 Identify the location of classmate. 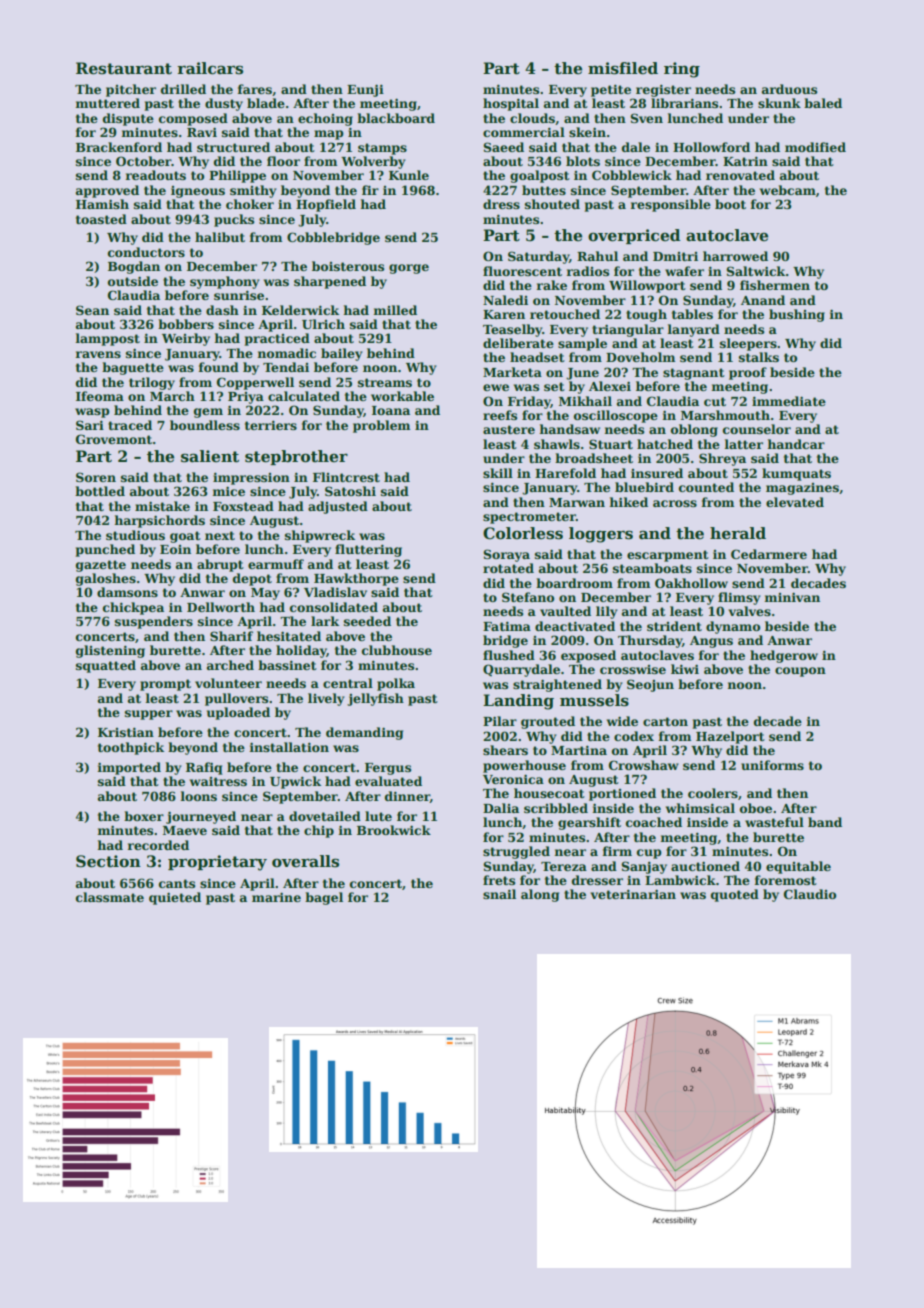
(110, 897).
